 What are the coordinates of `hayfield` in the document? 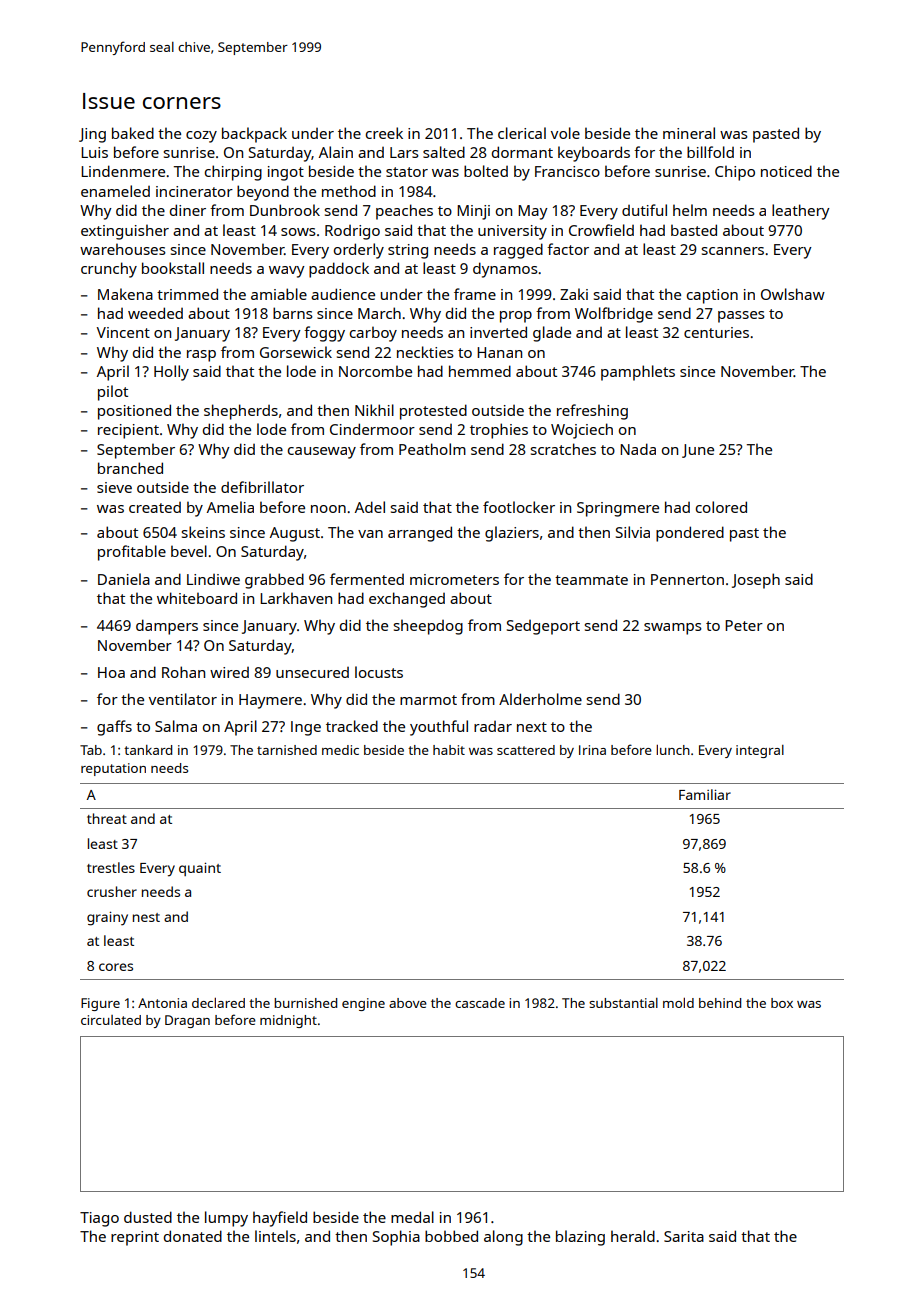 It's located at (280, 1219).
